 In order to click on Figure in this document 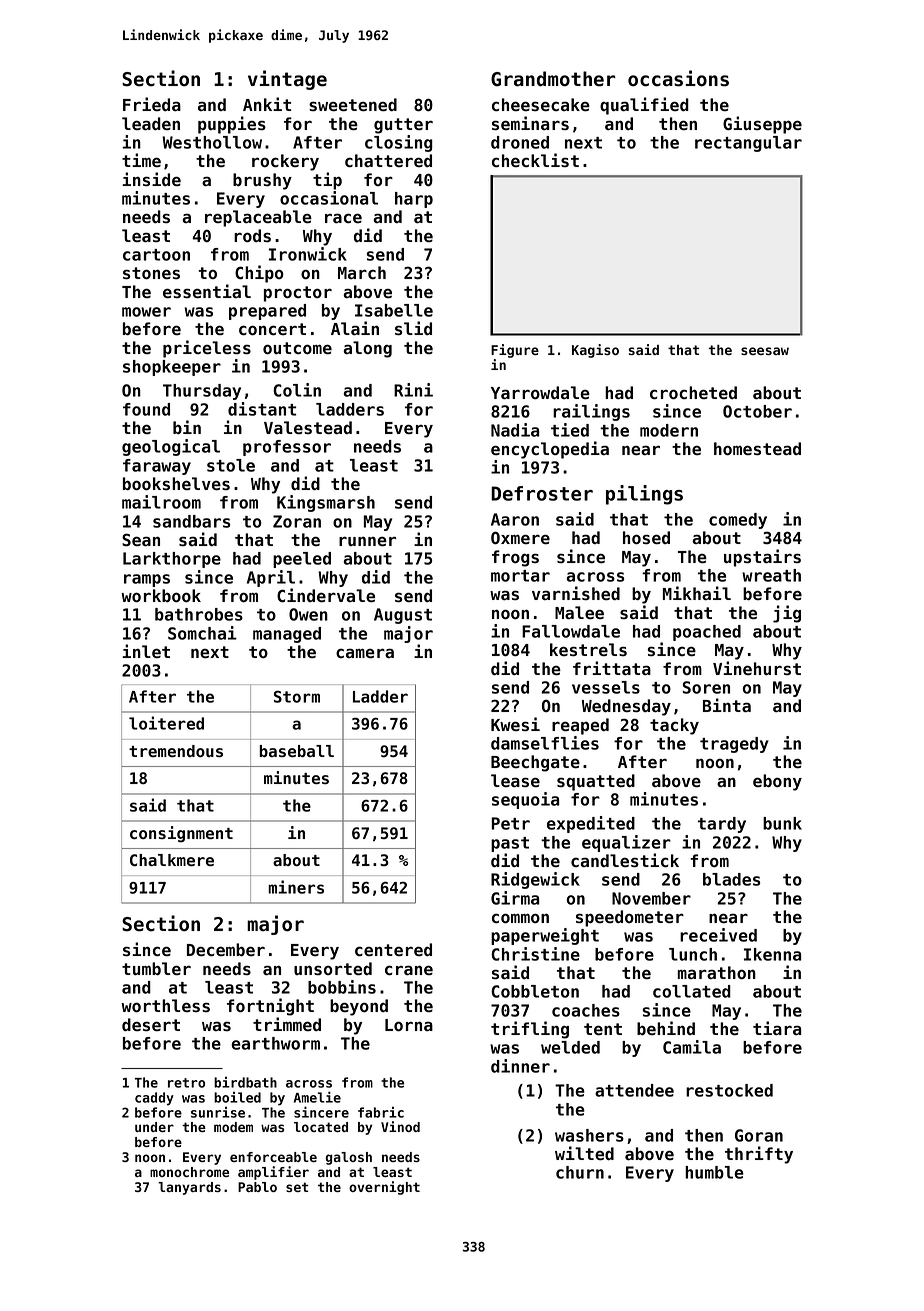, I will do `click(515, 351)`.
